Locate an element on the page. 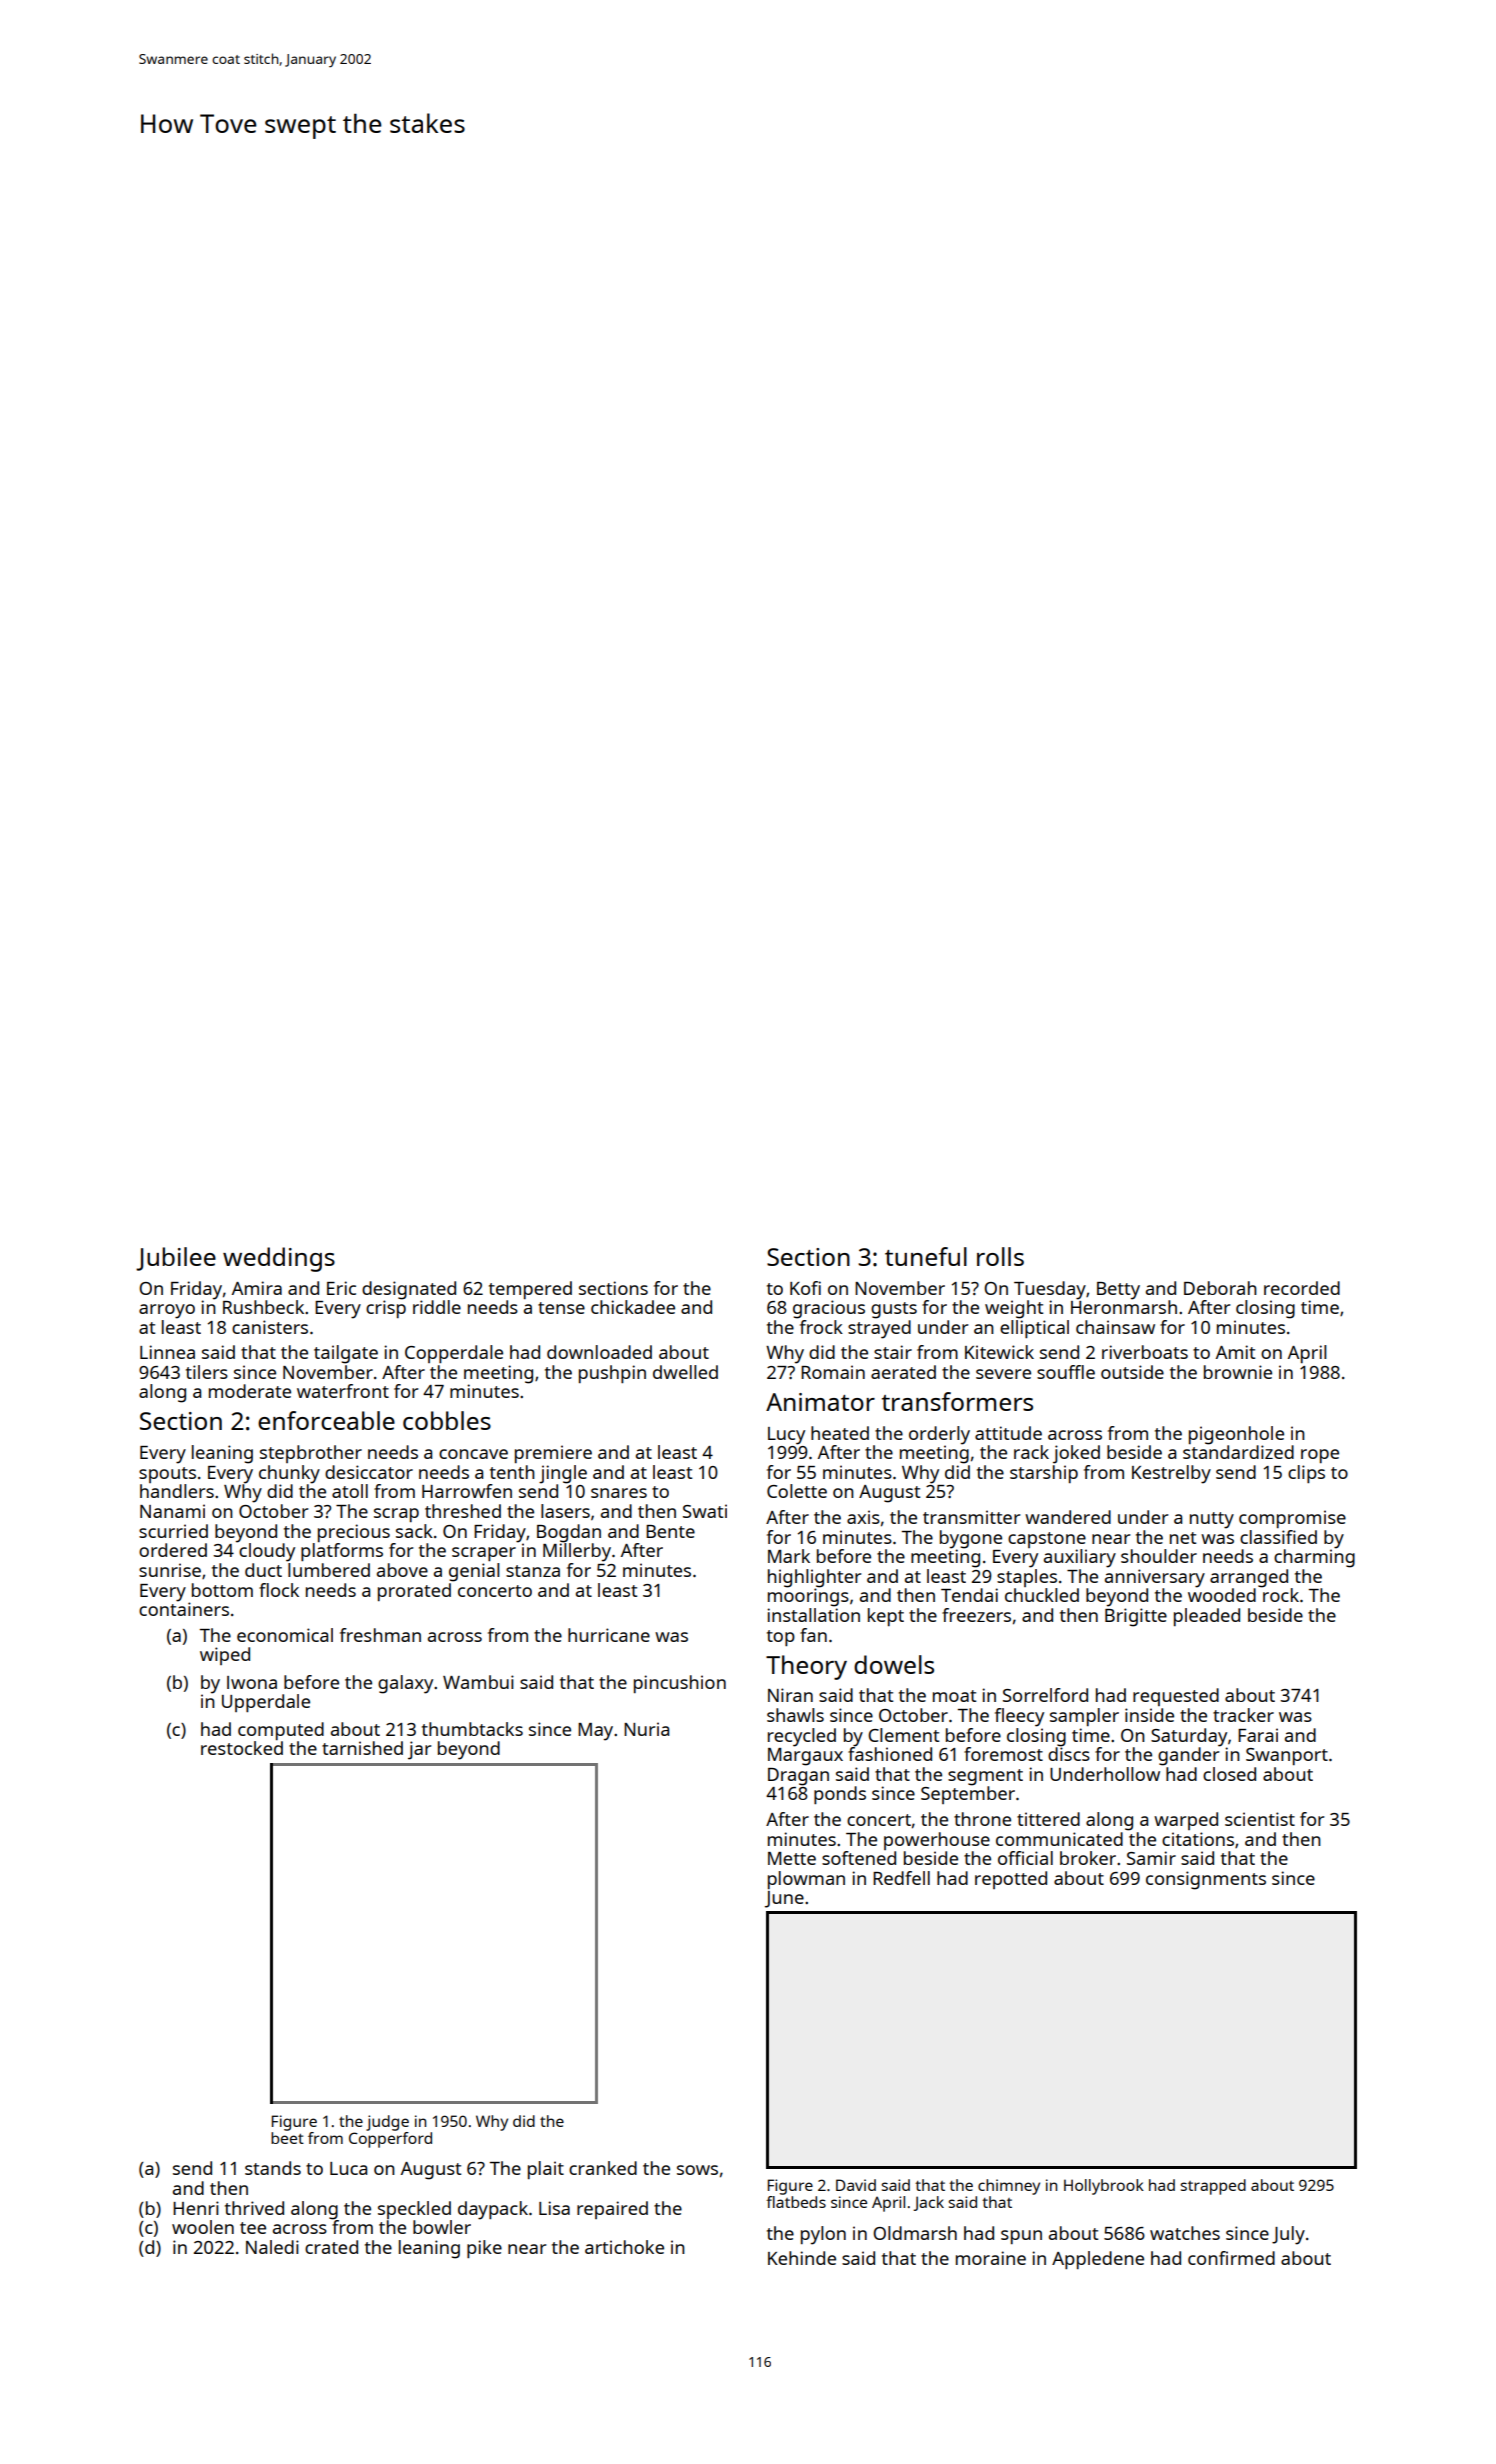  scientist is located at coordinates (1260, 1819).
